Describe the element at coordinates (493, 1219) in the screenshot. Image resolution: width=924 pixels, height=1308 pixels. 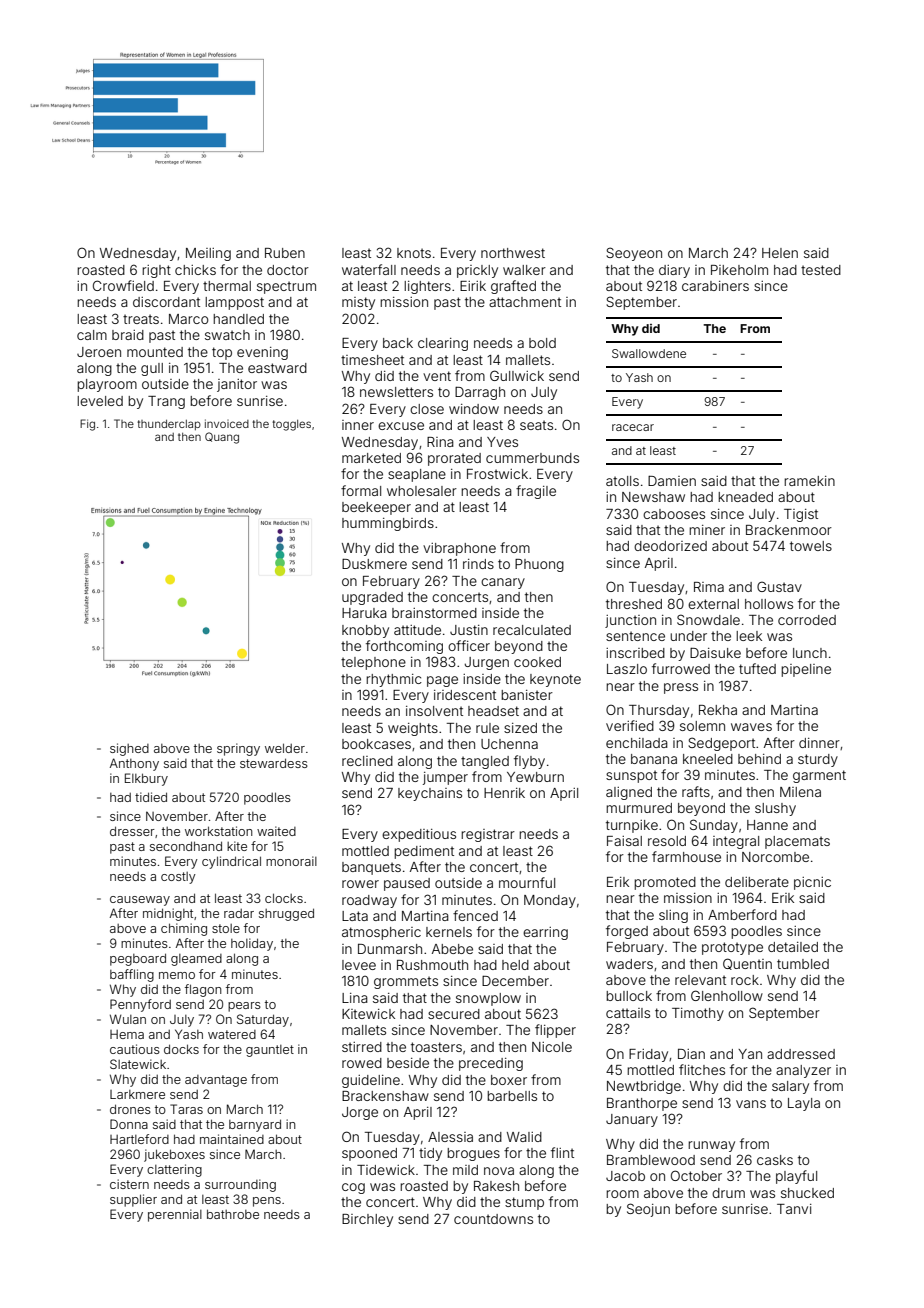
I see `countdowns` at that location.
